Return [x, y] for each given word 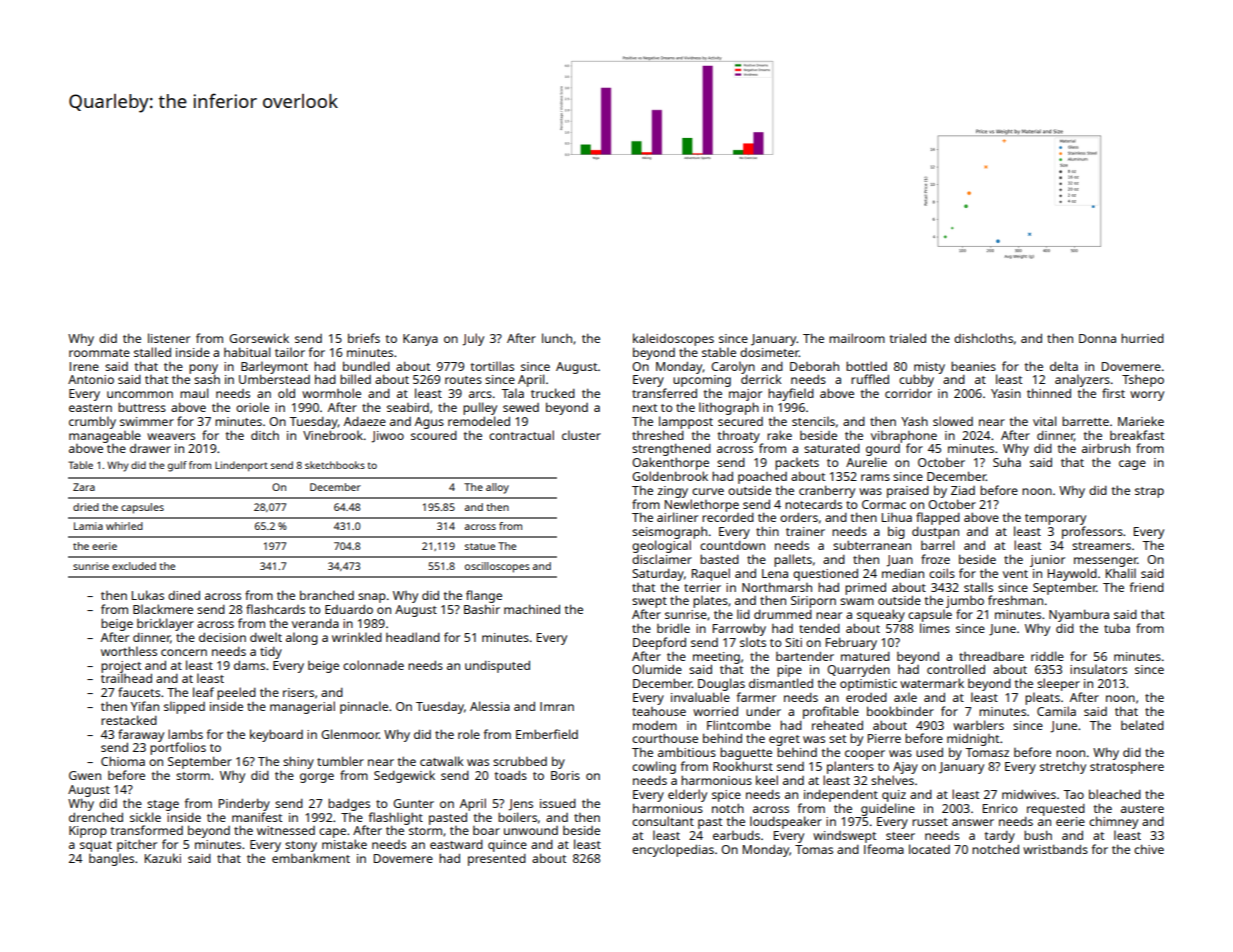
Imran [557, 706]
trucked [553, 393]
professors [1092, 532]
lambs [185, 734]
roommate [99, 353]
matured [865, 656]
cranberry [827, 491]
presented [497, 860]
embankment [311, 858]
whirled [124, 526]
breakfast [1137, 435]
